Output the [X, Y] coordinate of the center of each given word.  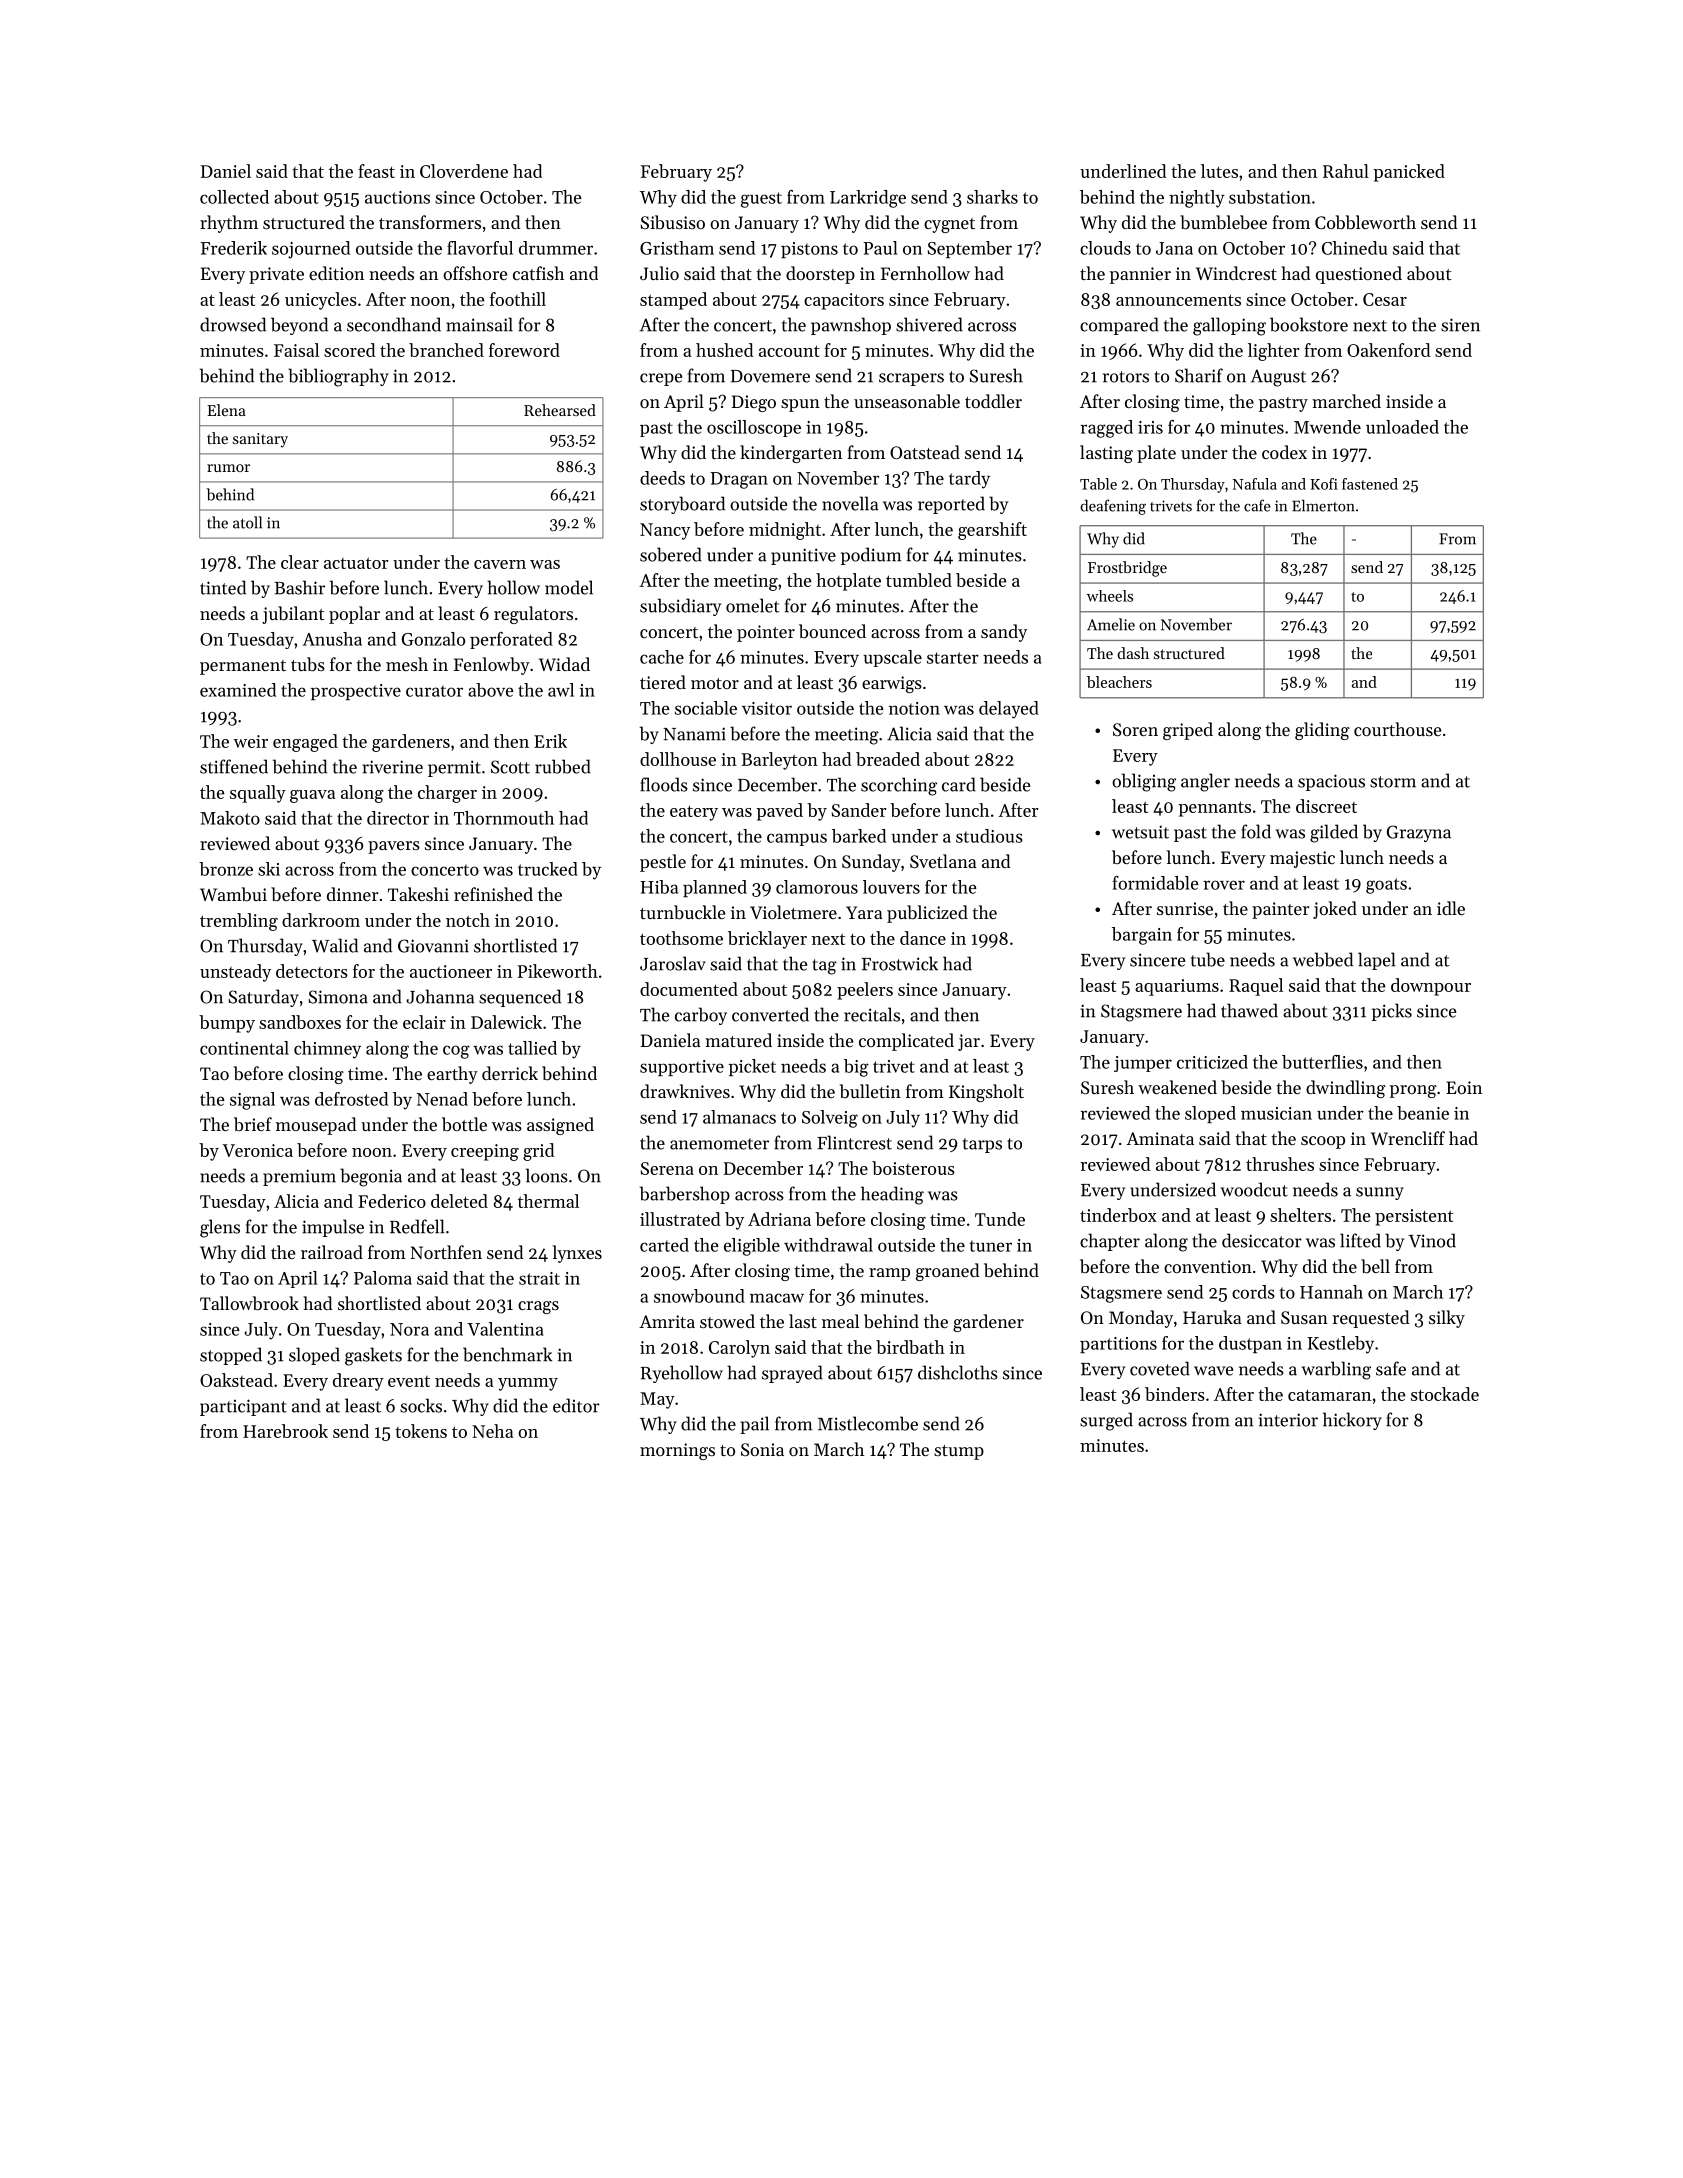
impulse [333, 1228]
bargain [1142, 936]
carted [664, 1245]
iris [1150, 427]
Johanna [440, 996]
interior [1288, 1420]
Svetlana [943, 861]
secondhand [394, 324]
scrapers [911, 379]
